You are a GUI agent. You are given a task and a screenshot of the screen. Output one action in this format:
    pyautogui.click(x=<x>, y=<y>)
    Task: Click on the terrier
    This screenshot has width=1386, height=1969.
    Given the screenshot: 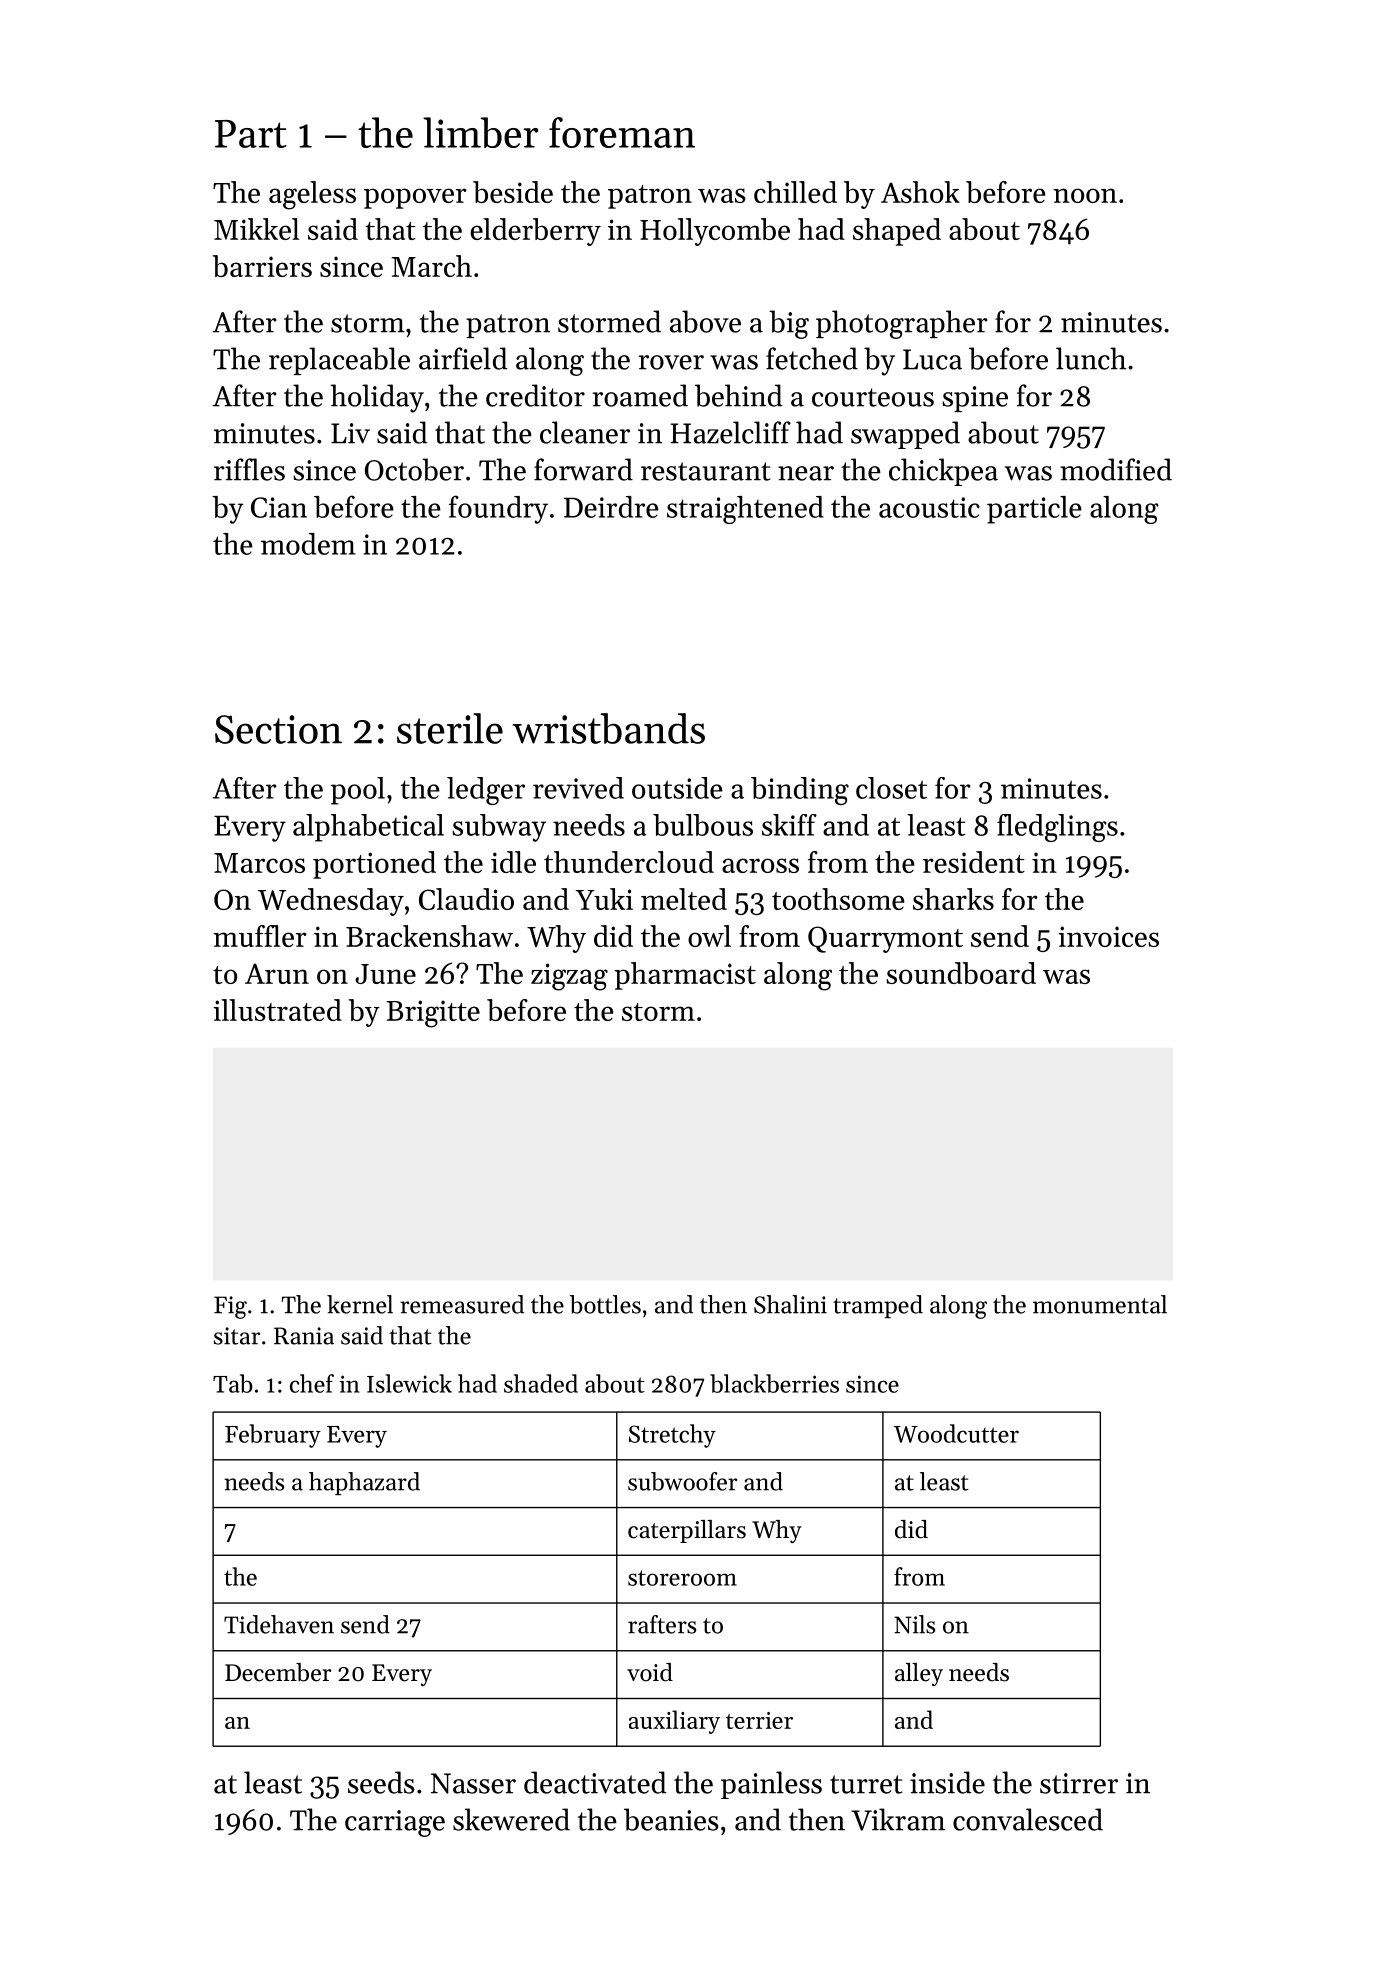 What is the action you would take?
    pyautogui.click(x=759, y=1720)
